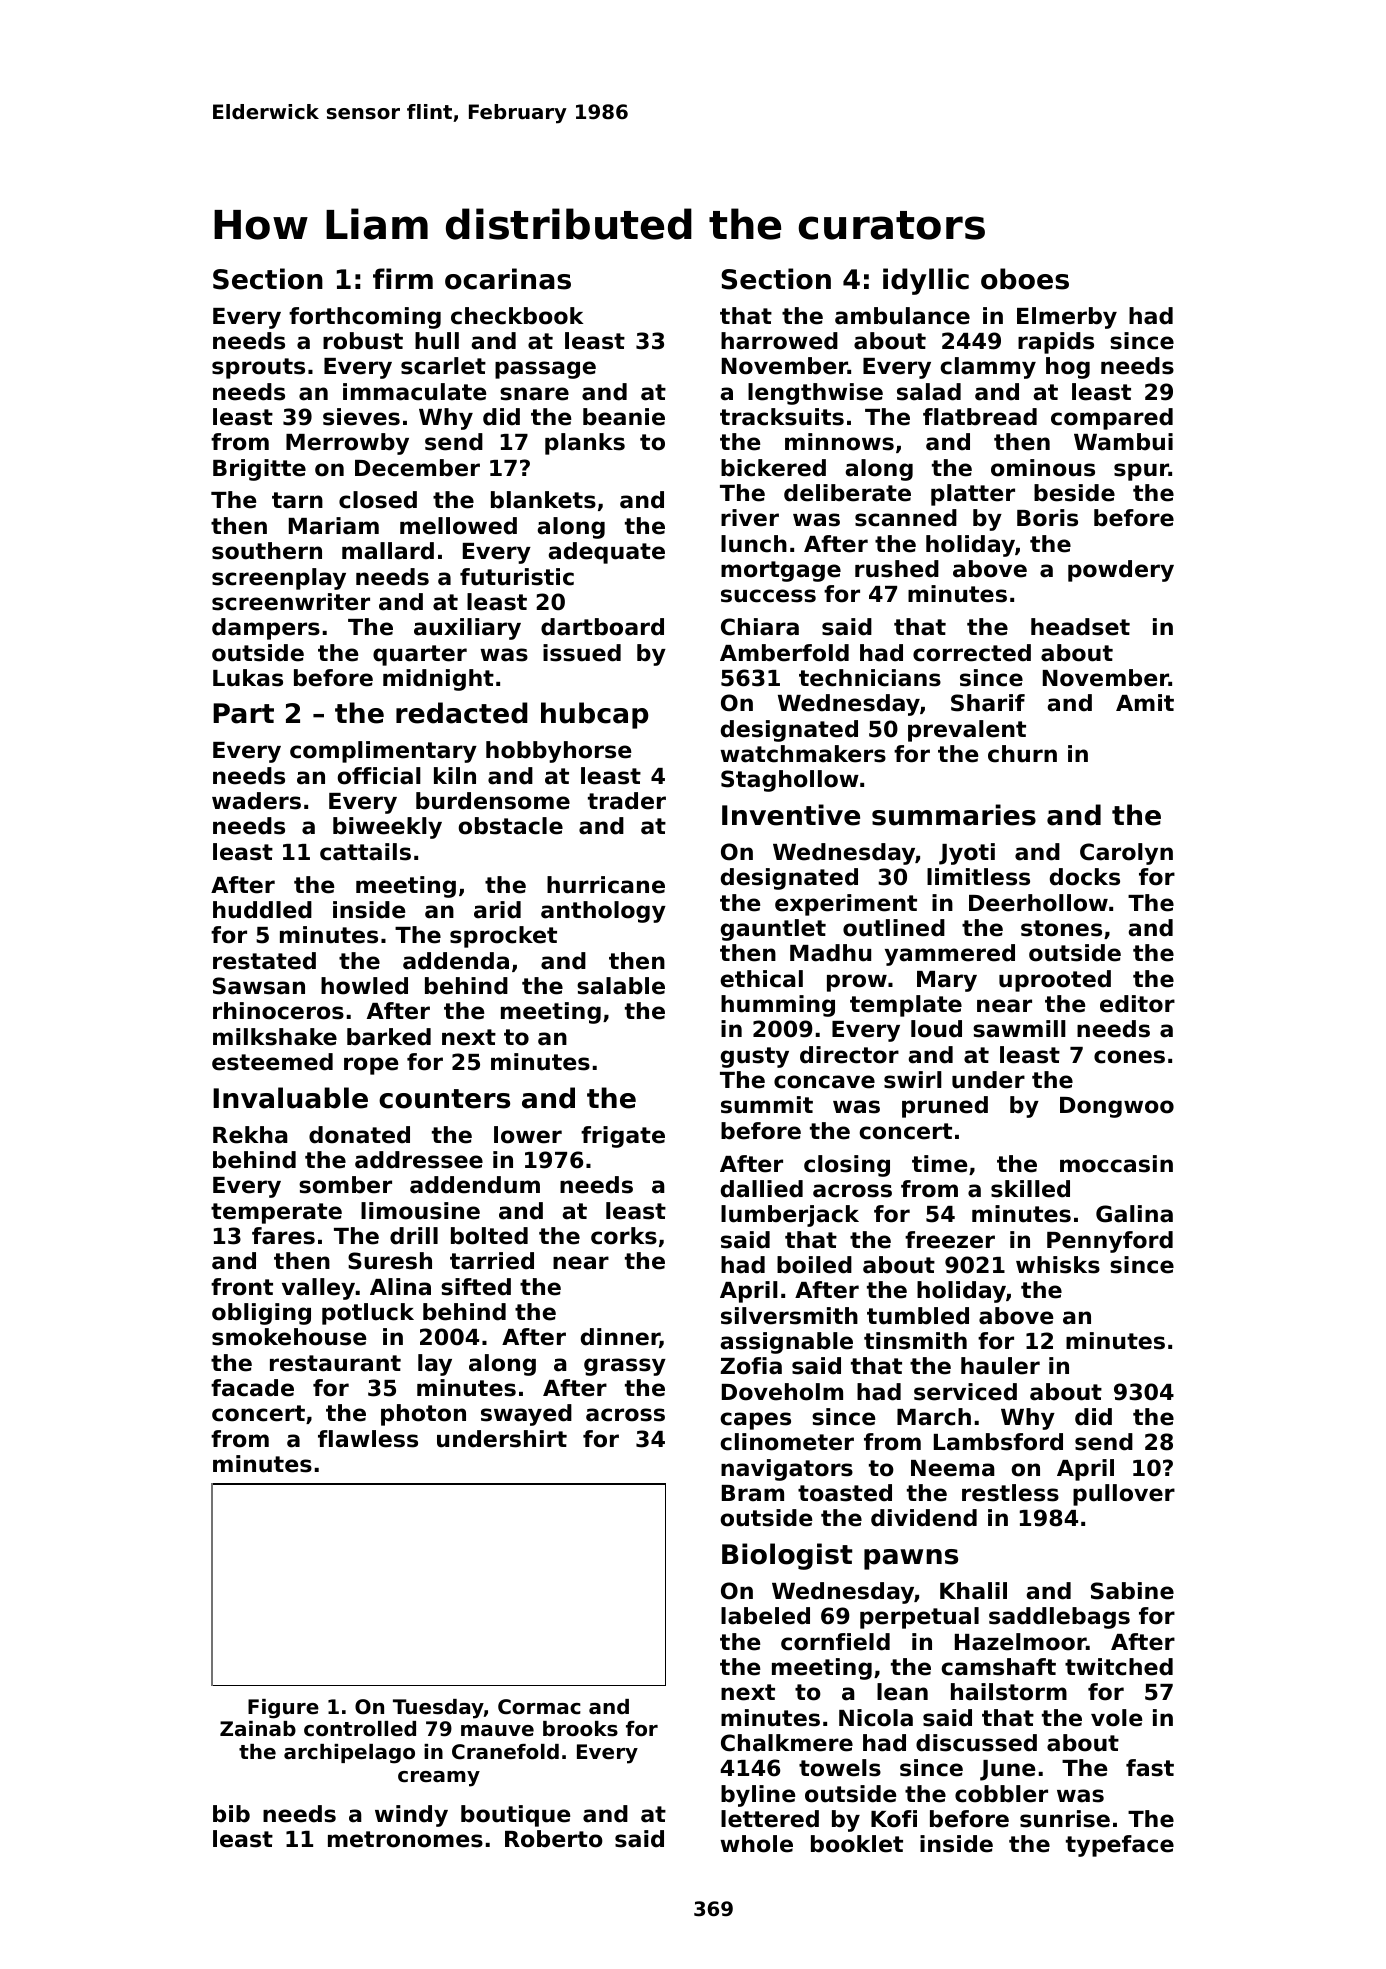  I want to click on Biologist, so click(787, 1556).
